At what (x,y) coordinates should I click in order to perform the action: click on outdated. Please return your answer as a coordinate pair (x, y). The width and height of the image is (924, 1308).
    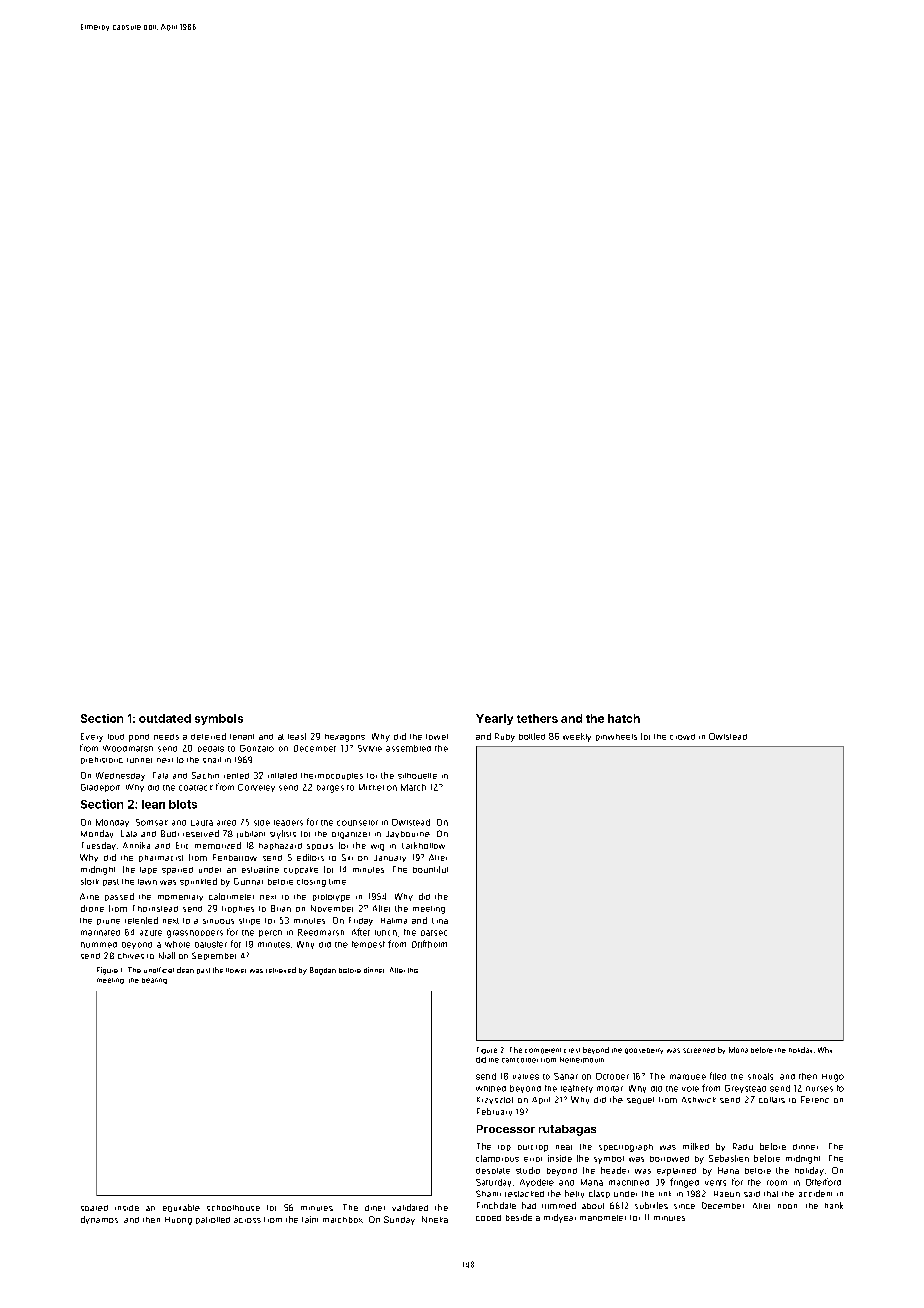
    Looking at the image, I should click on (165, 718).
